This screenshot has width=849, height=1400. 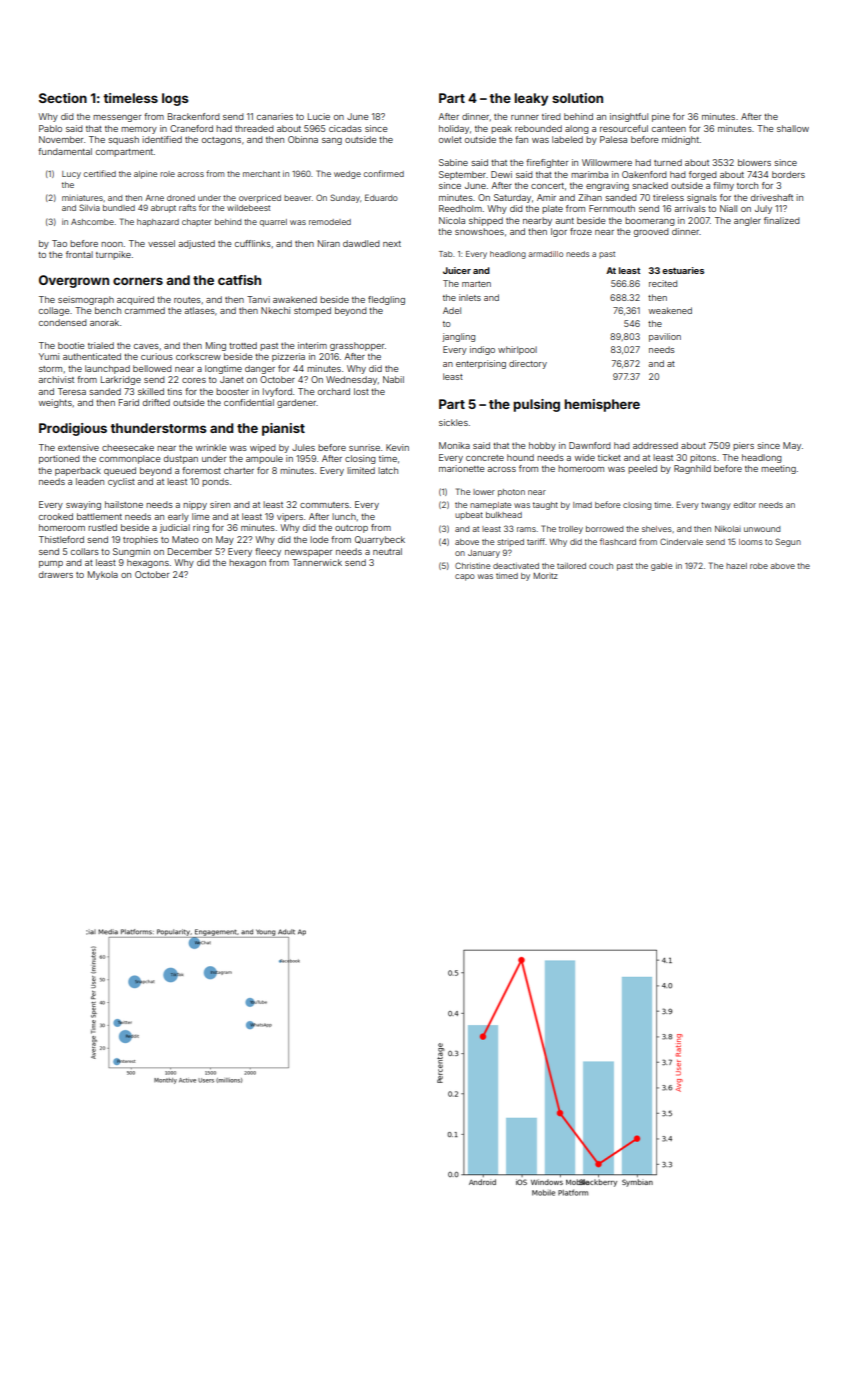 I want to click on Tannerwick, so click(x=317, y=562).
